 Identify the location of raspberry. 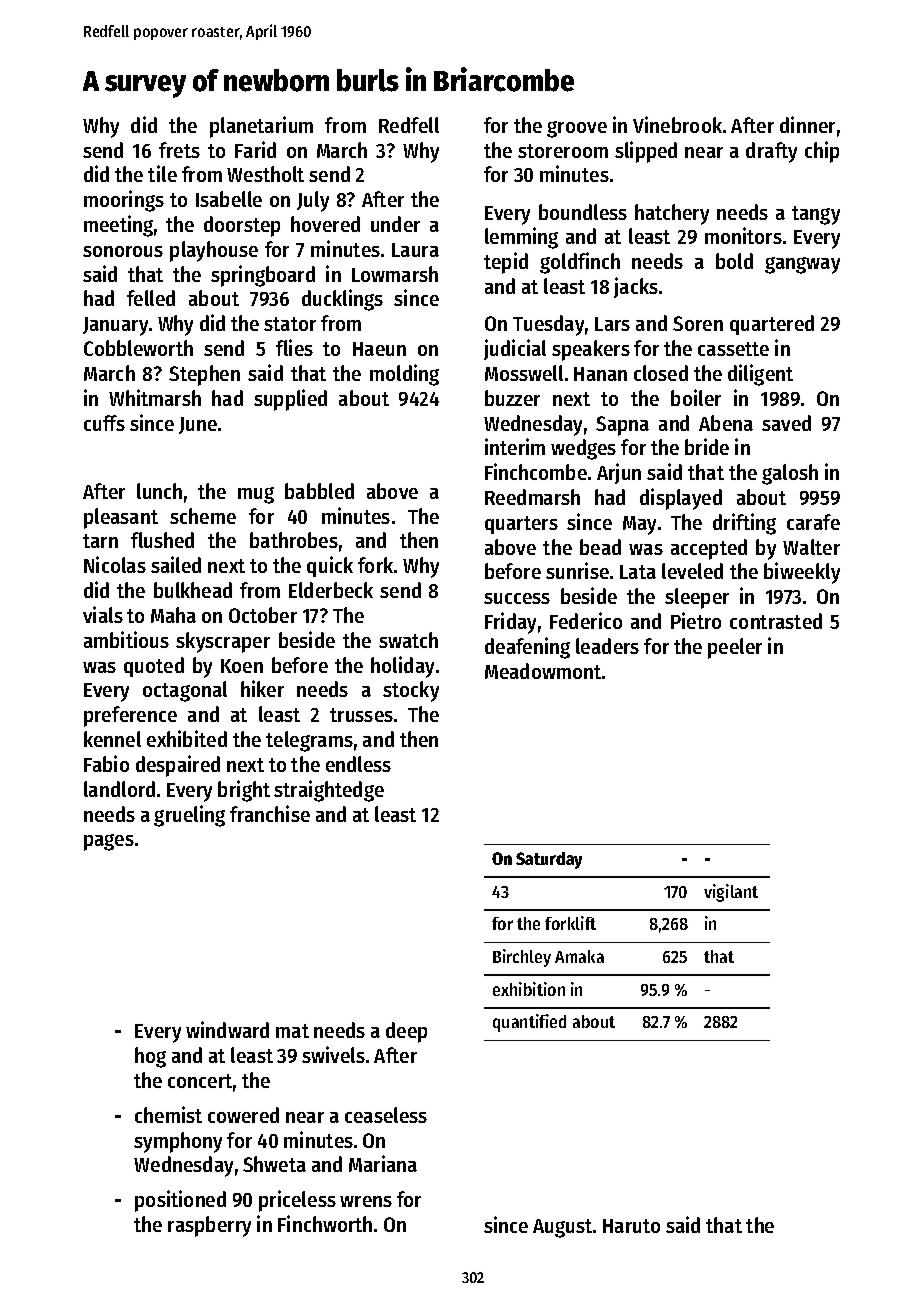
(209, 1226).
